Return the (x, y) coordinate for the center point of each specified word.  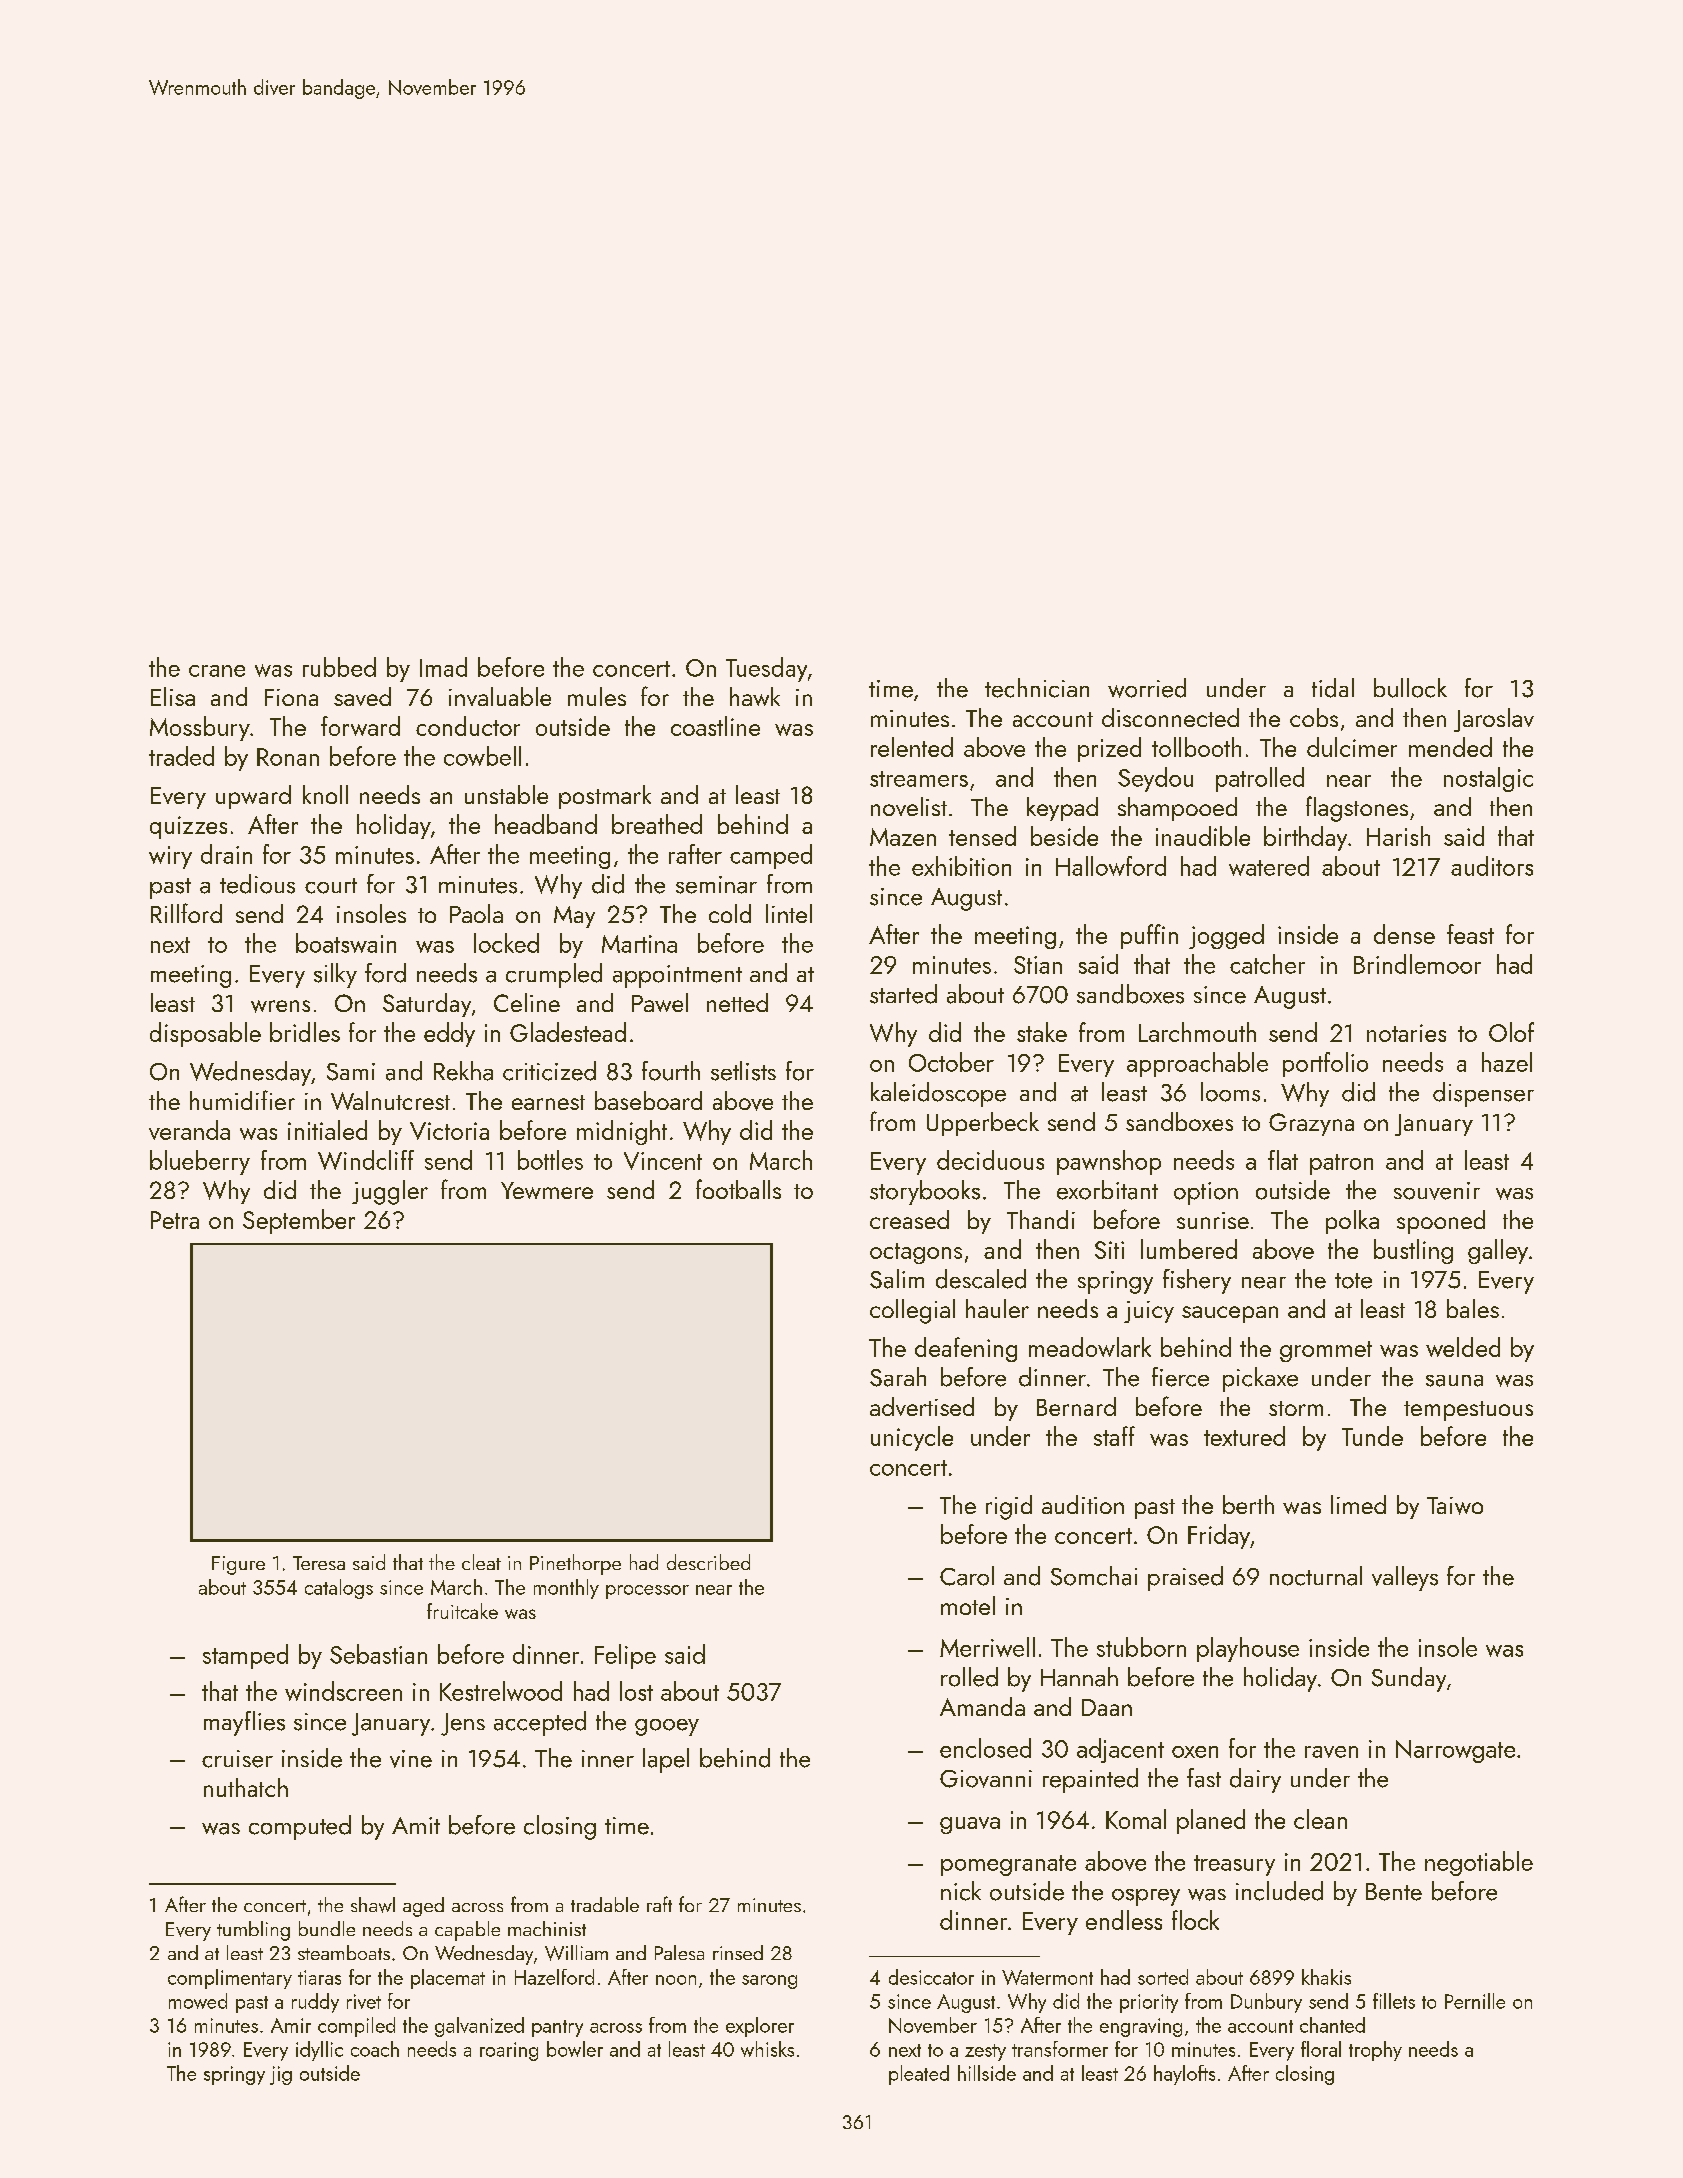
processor (647, 1592)
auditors (1492, 866)
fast (1204, 1778)
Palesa (679, 1952)
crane (217, 671)
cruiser (237, 1759)
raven (1331, 1752)
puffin (1149, 936)
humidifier (242, 1100)
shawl (373, 1905)
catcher (1267, 964)
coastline (715, 726)
